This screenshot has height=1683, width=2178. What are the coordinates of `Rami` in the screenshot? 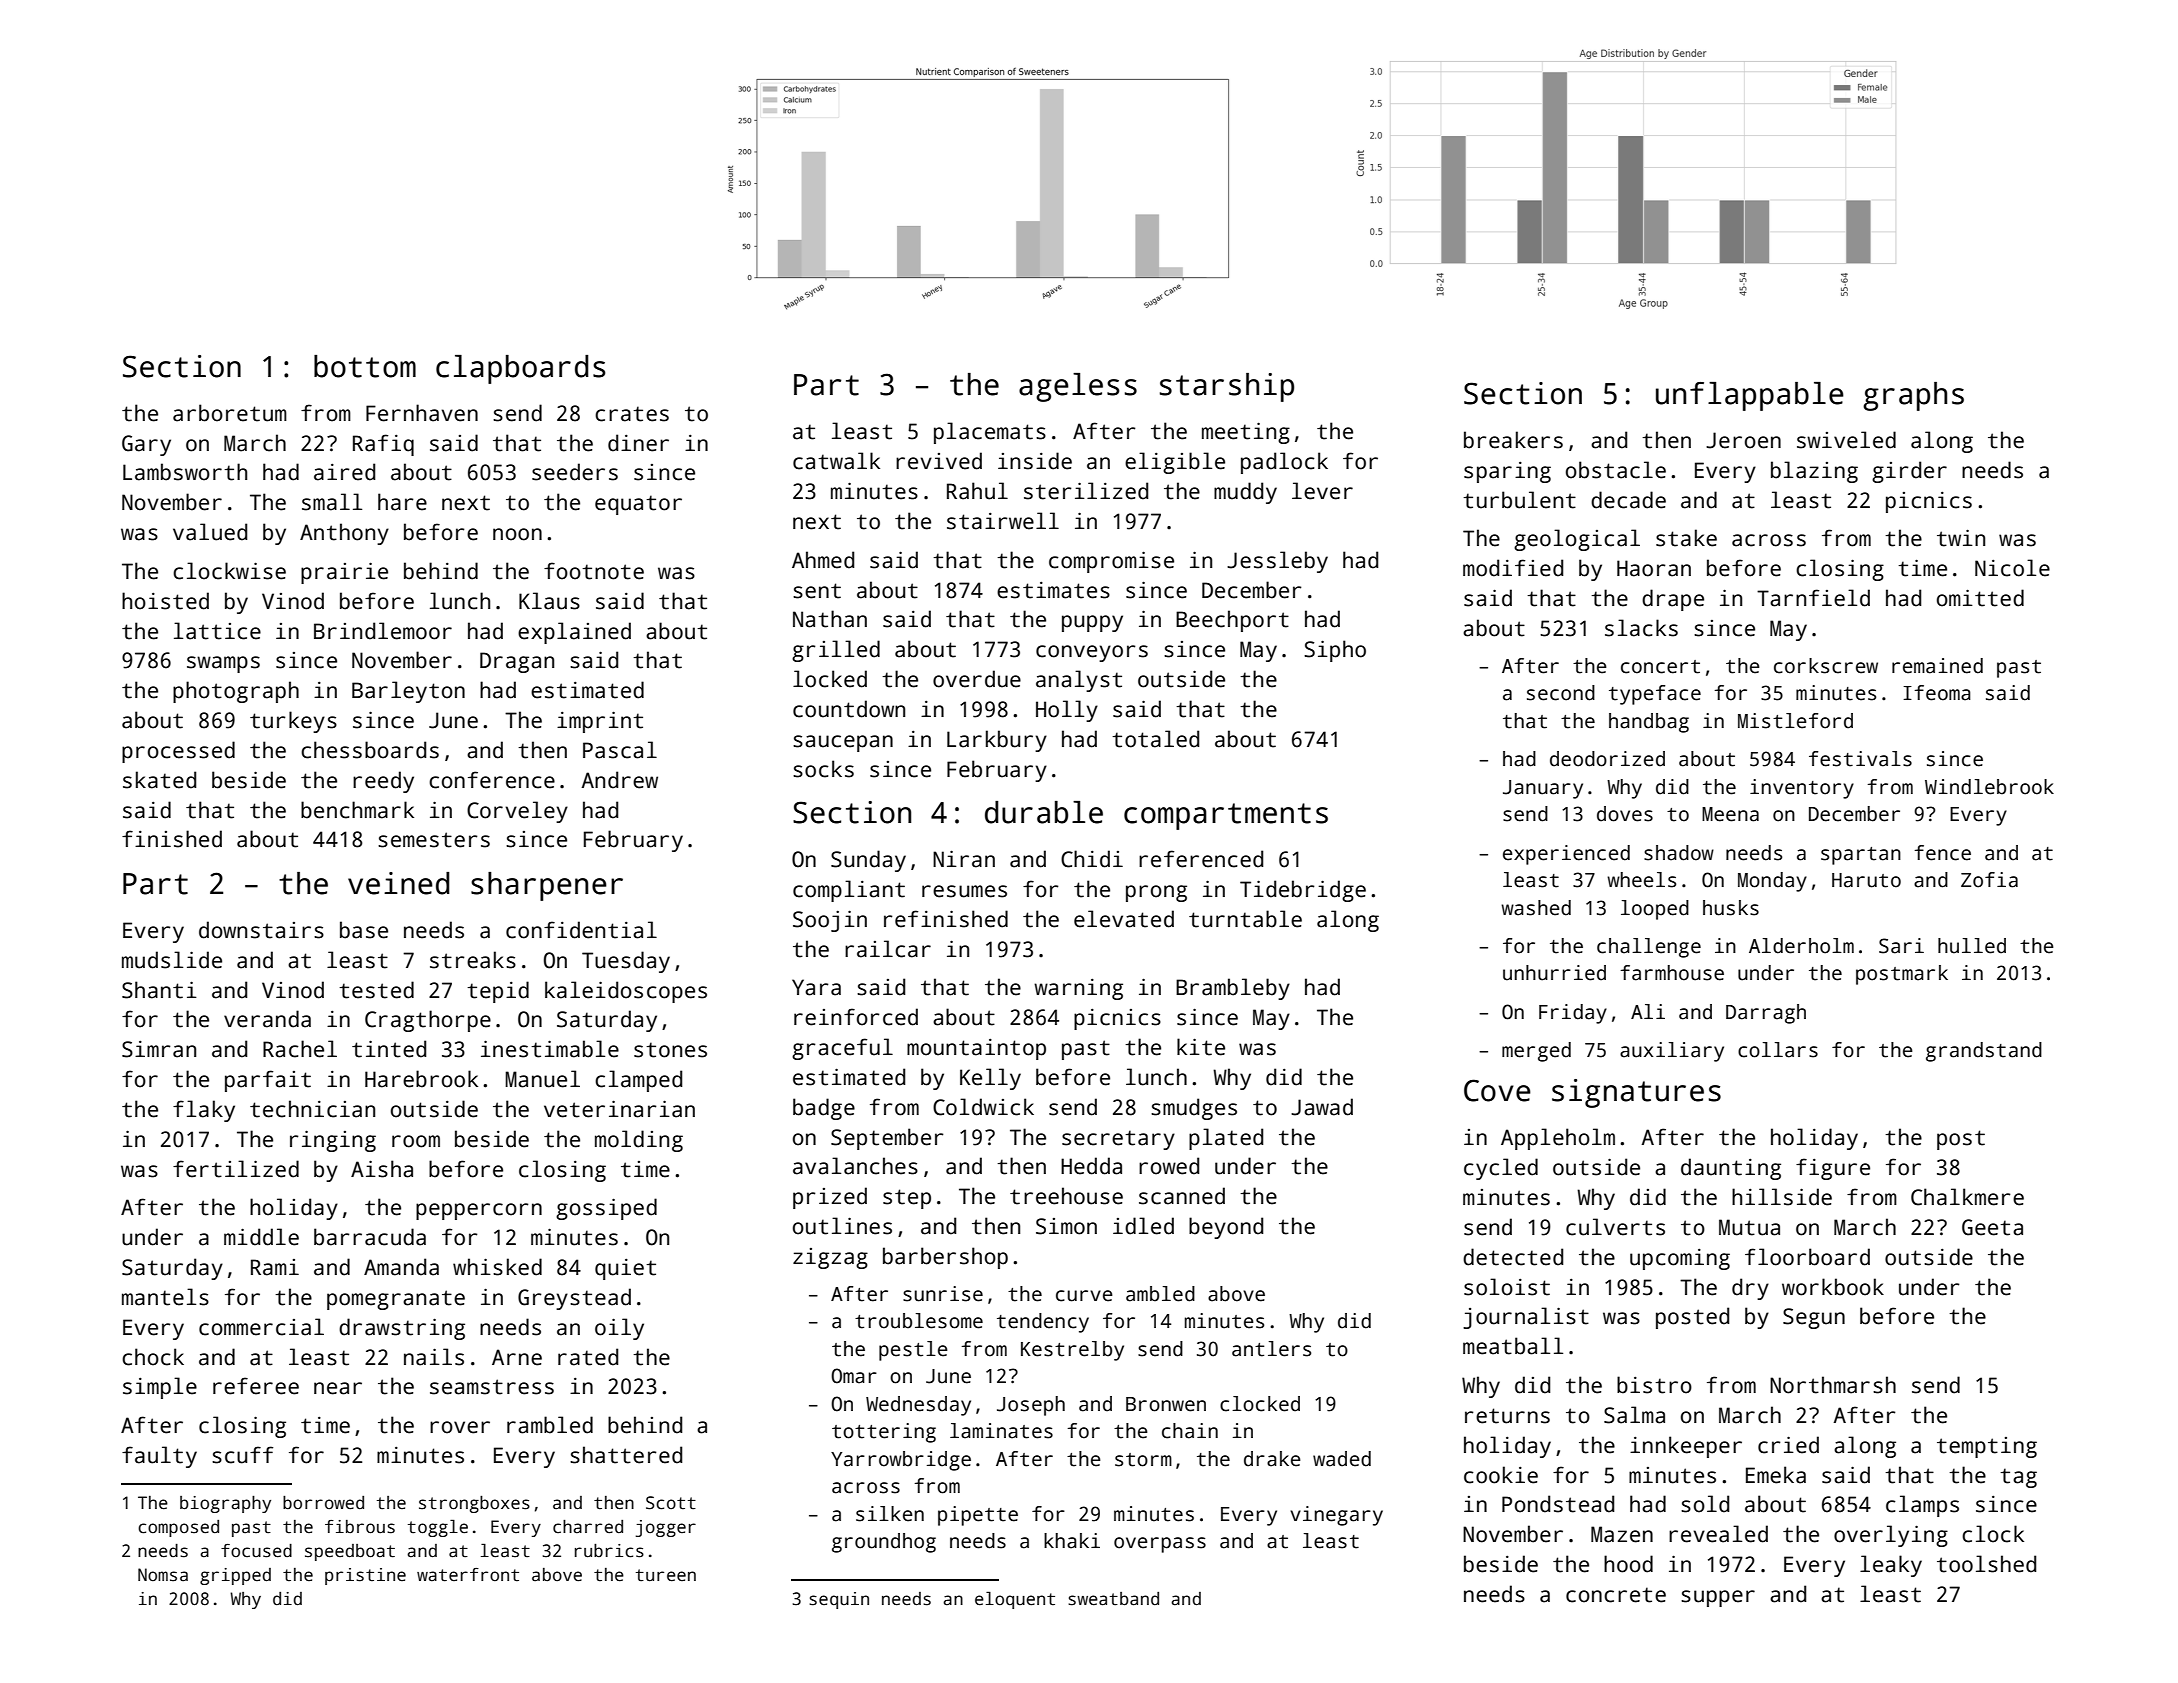 It's located at (275, 1267).
